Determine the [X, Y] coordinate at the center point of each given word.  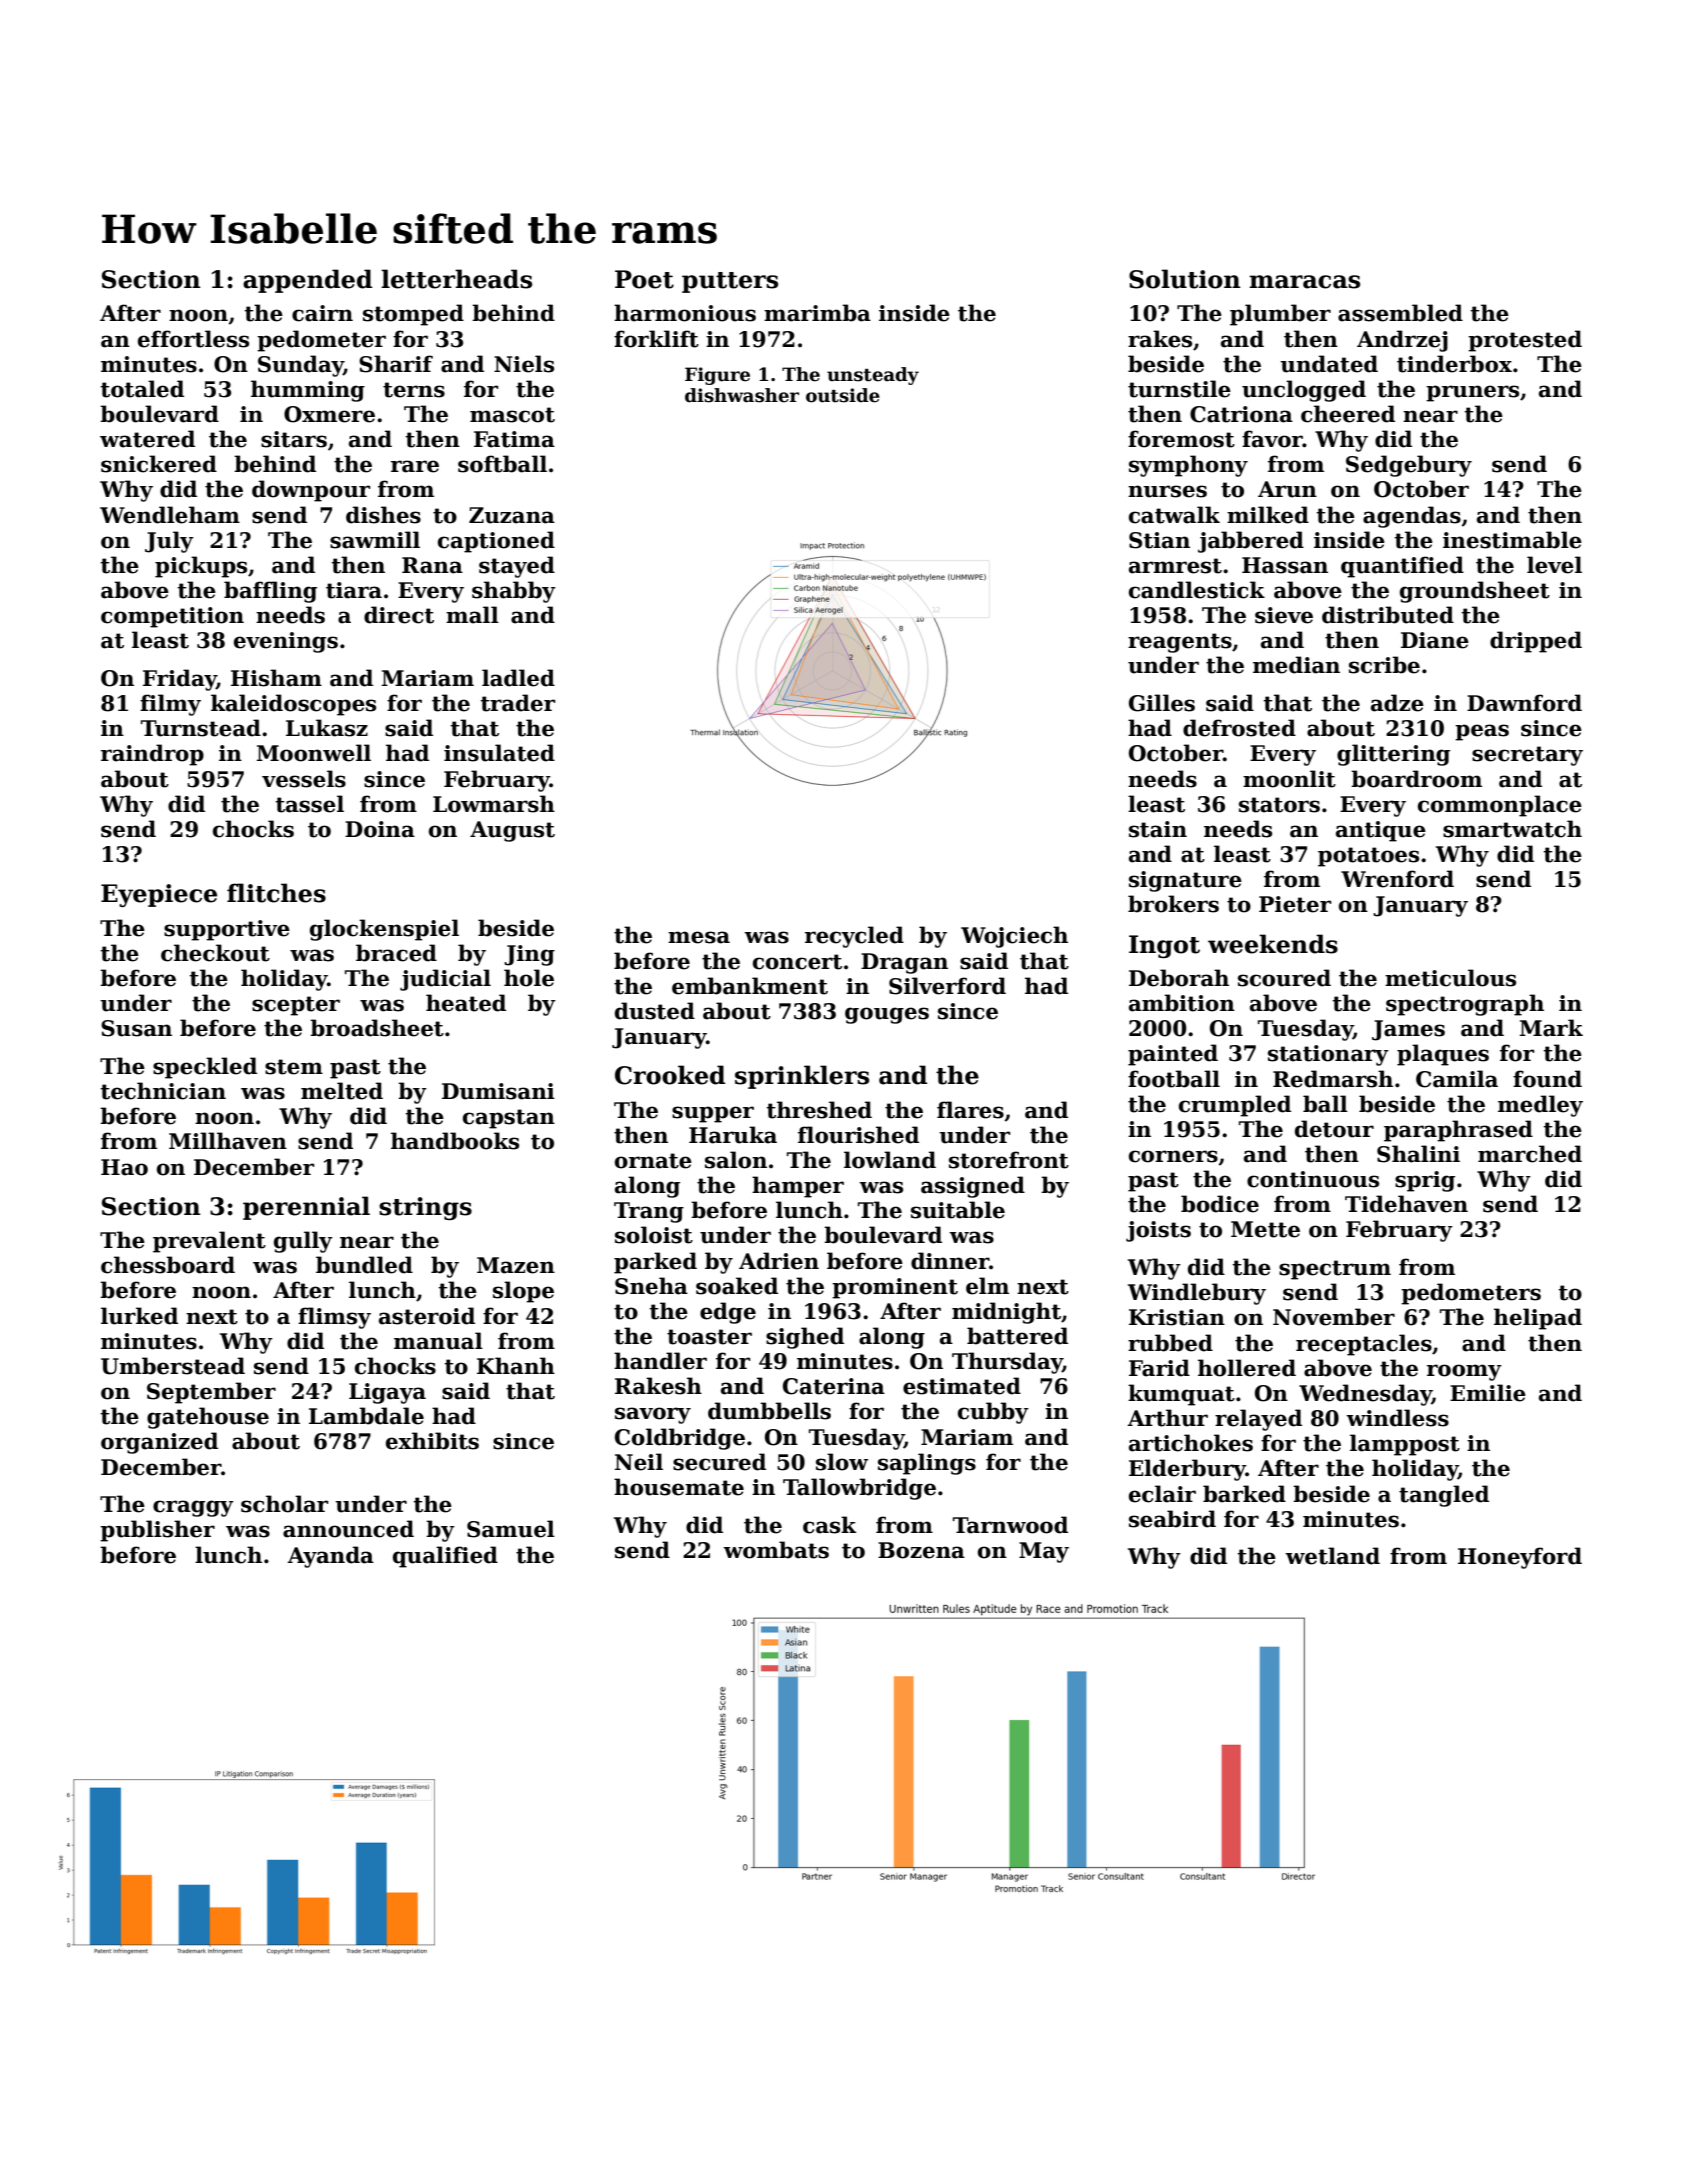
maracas [1304, 282]
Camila [1457, 1079]
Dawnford [1524, 703]
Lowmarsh [494, 804]
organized [159, 1443]
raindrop [152, 755]
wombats [776, 1550]
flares [970, 1110]
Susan [136, 1028]
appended [307, 281]
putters [730, 282]
